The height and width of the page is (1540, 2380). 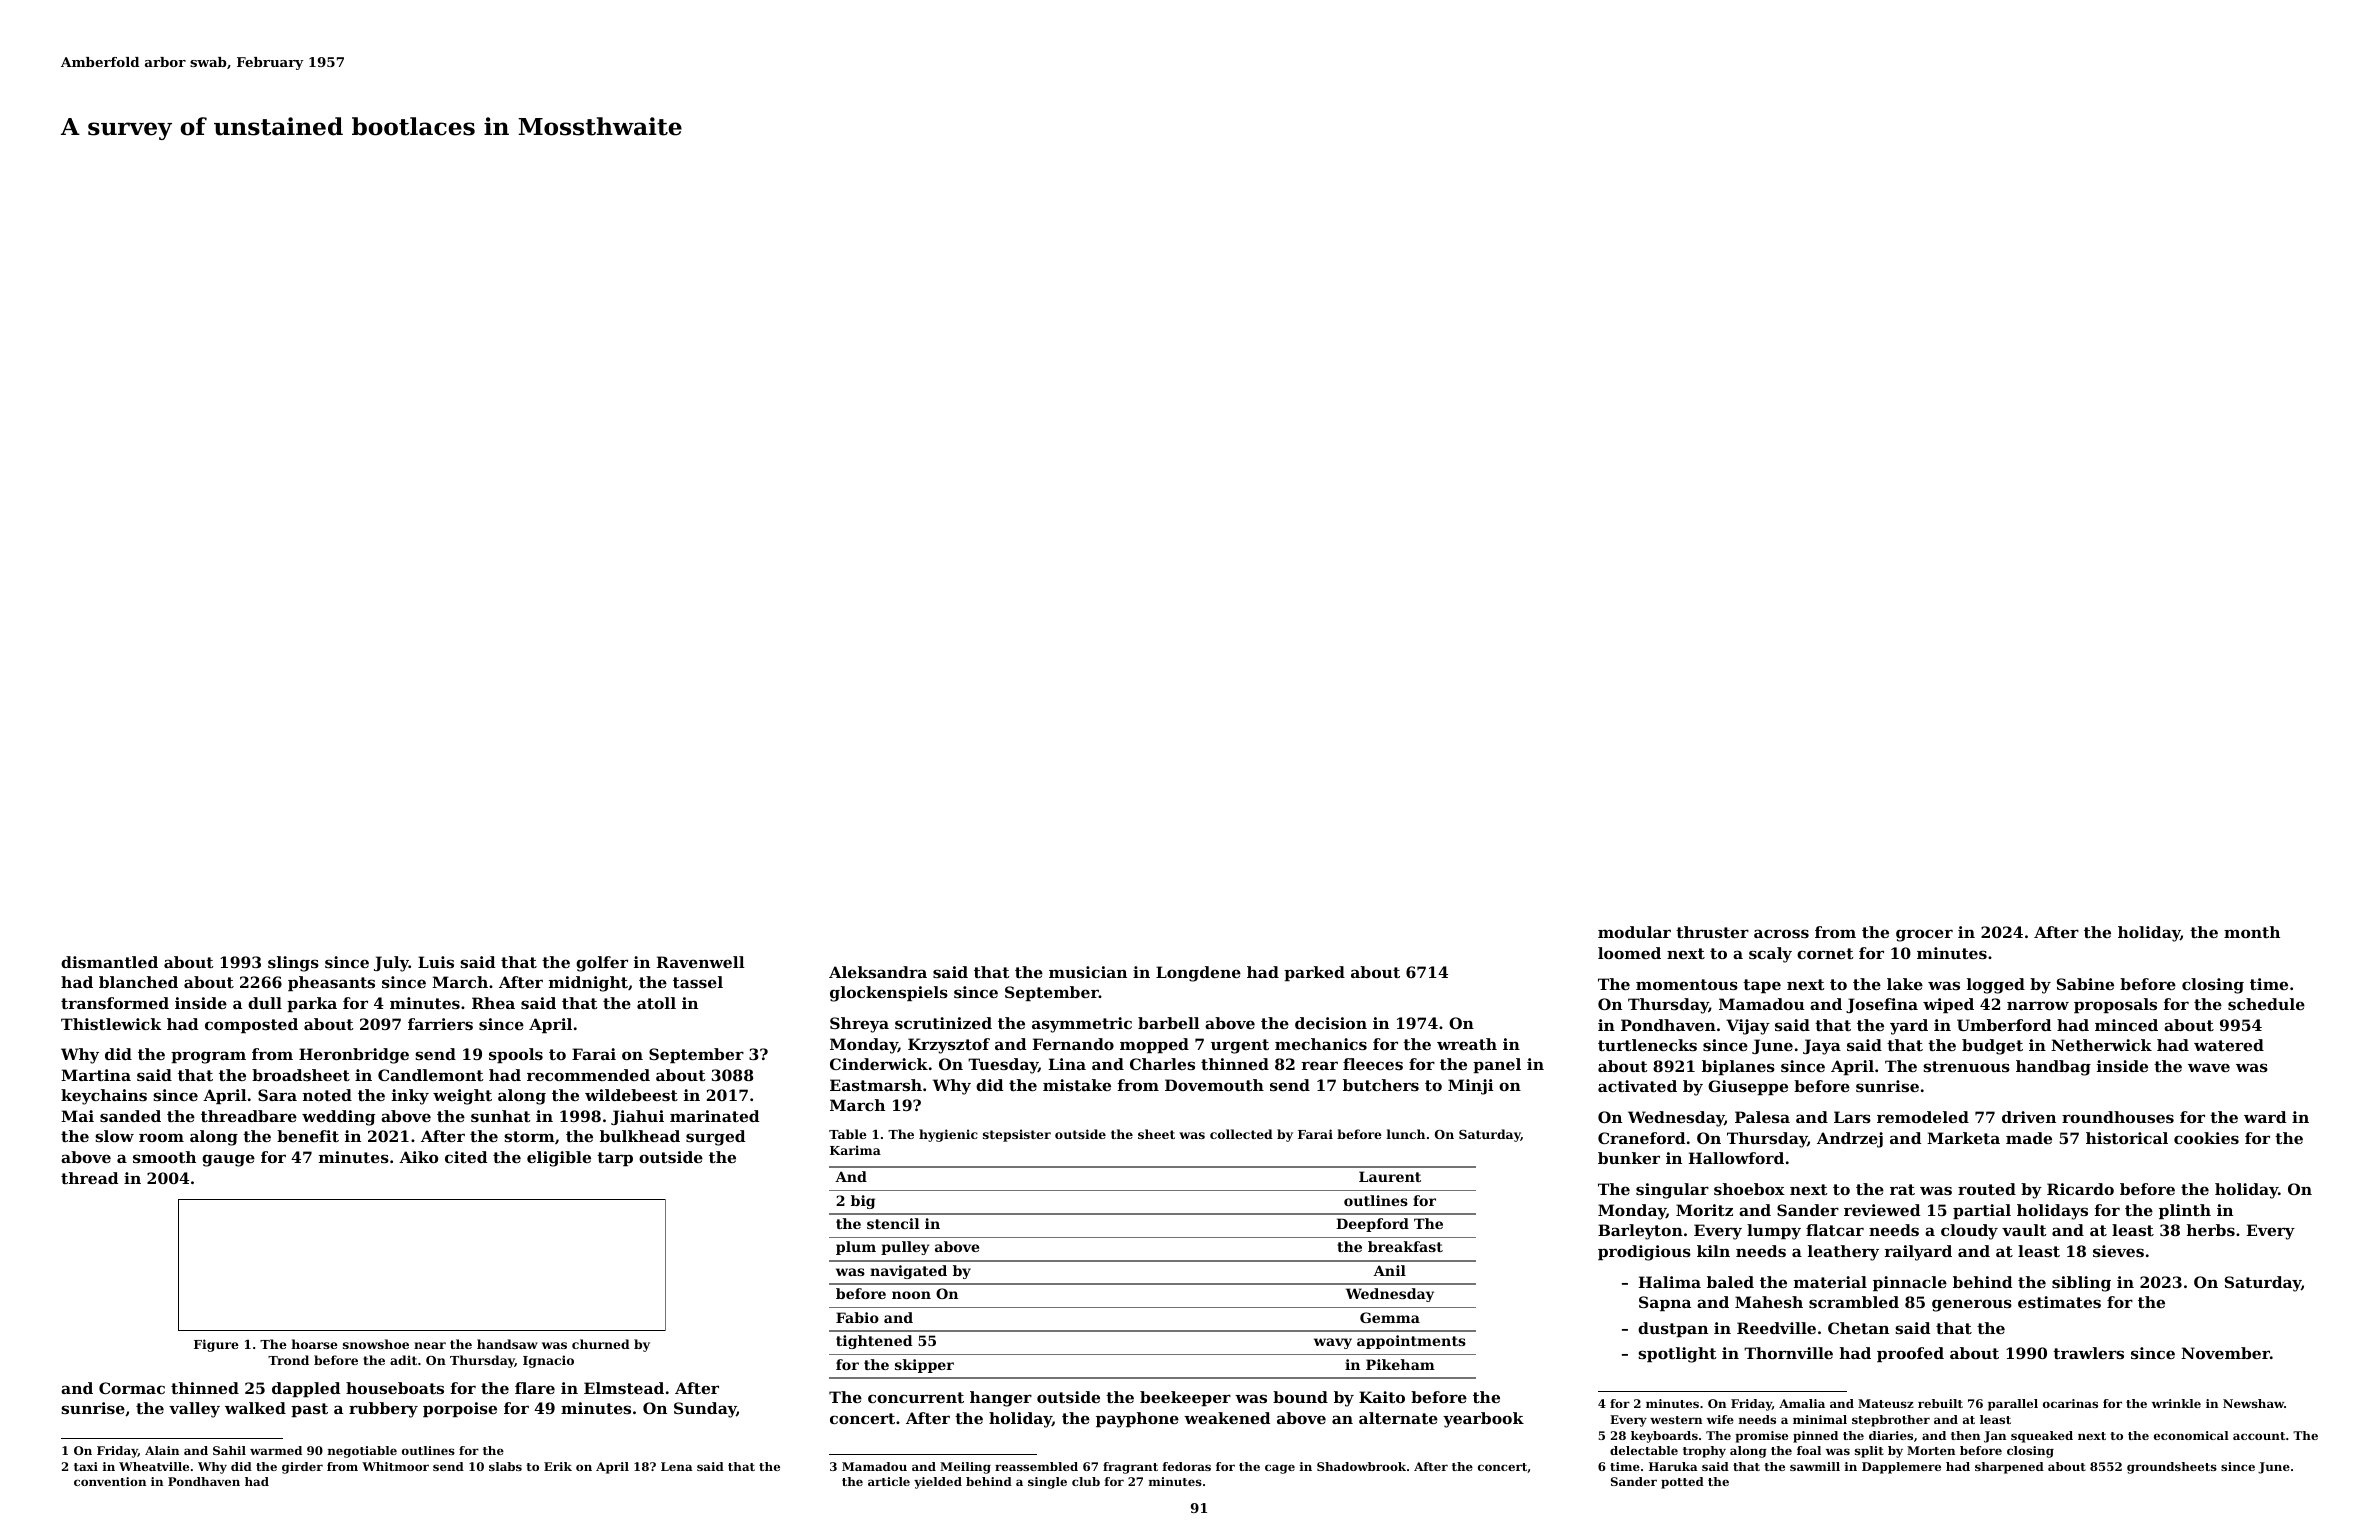 What do you see at coordinates (548, 1361) in the page?
I see `Ignacio` at bounding box center [548, 1361].
